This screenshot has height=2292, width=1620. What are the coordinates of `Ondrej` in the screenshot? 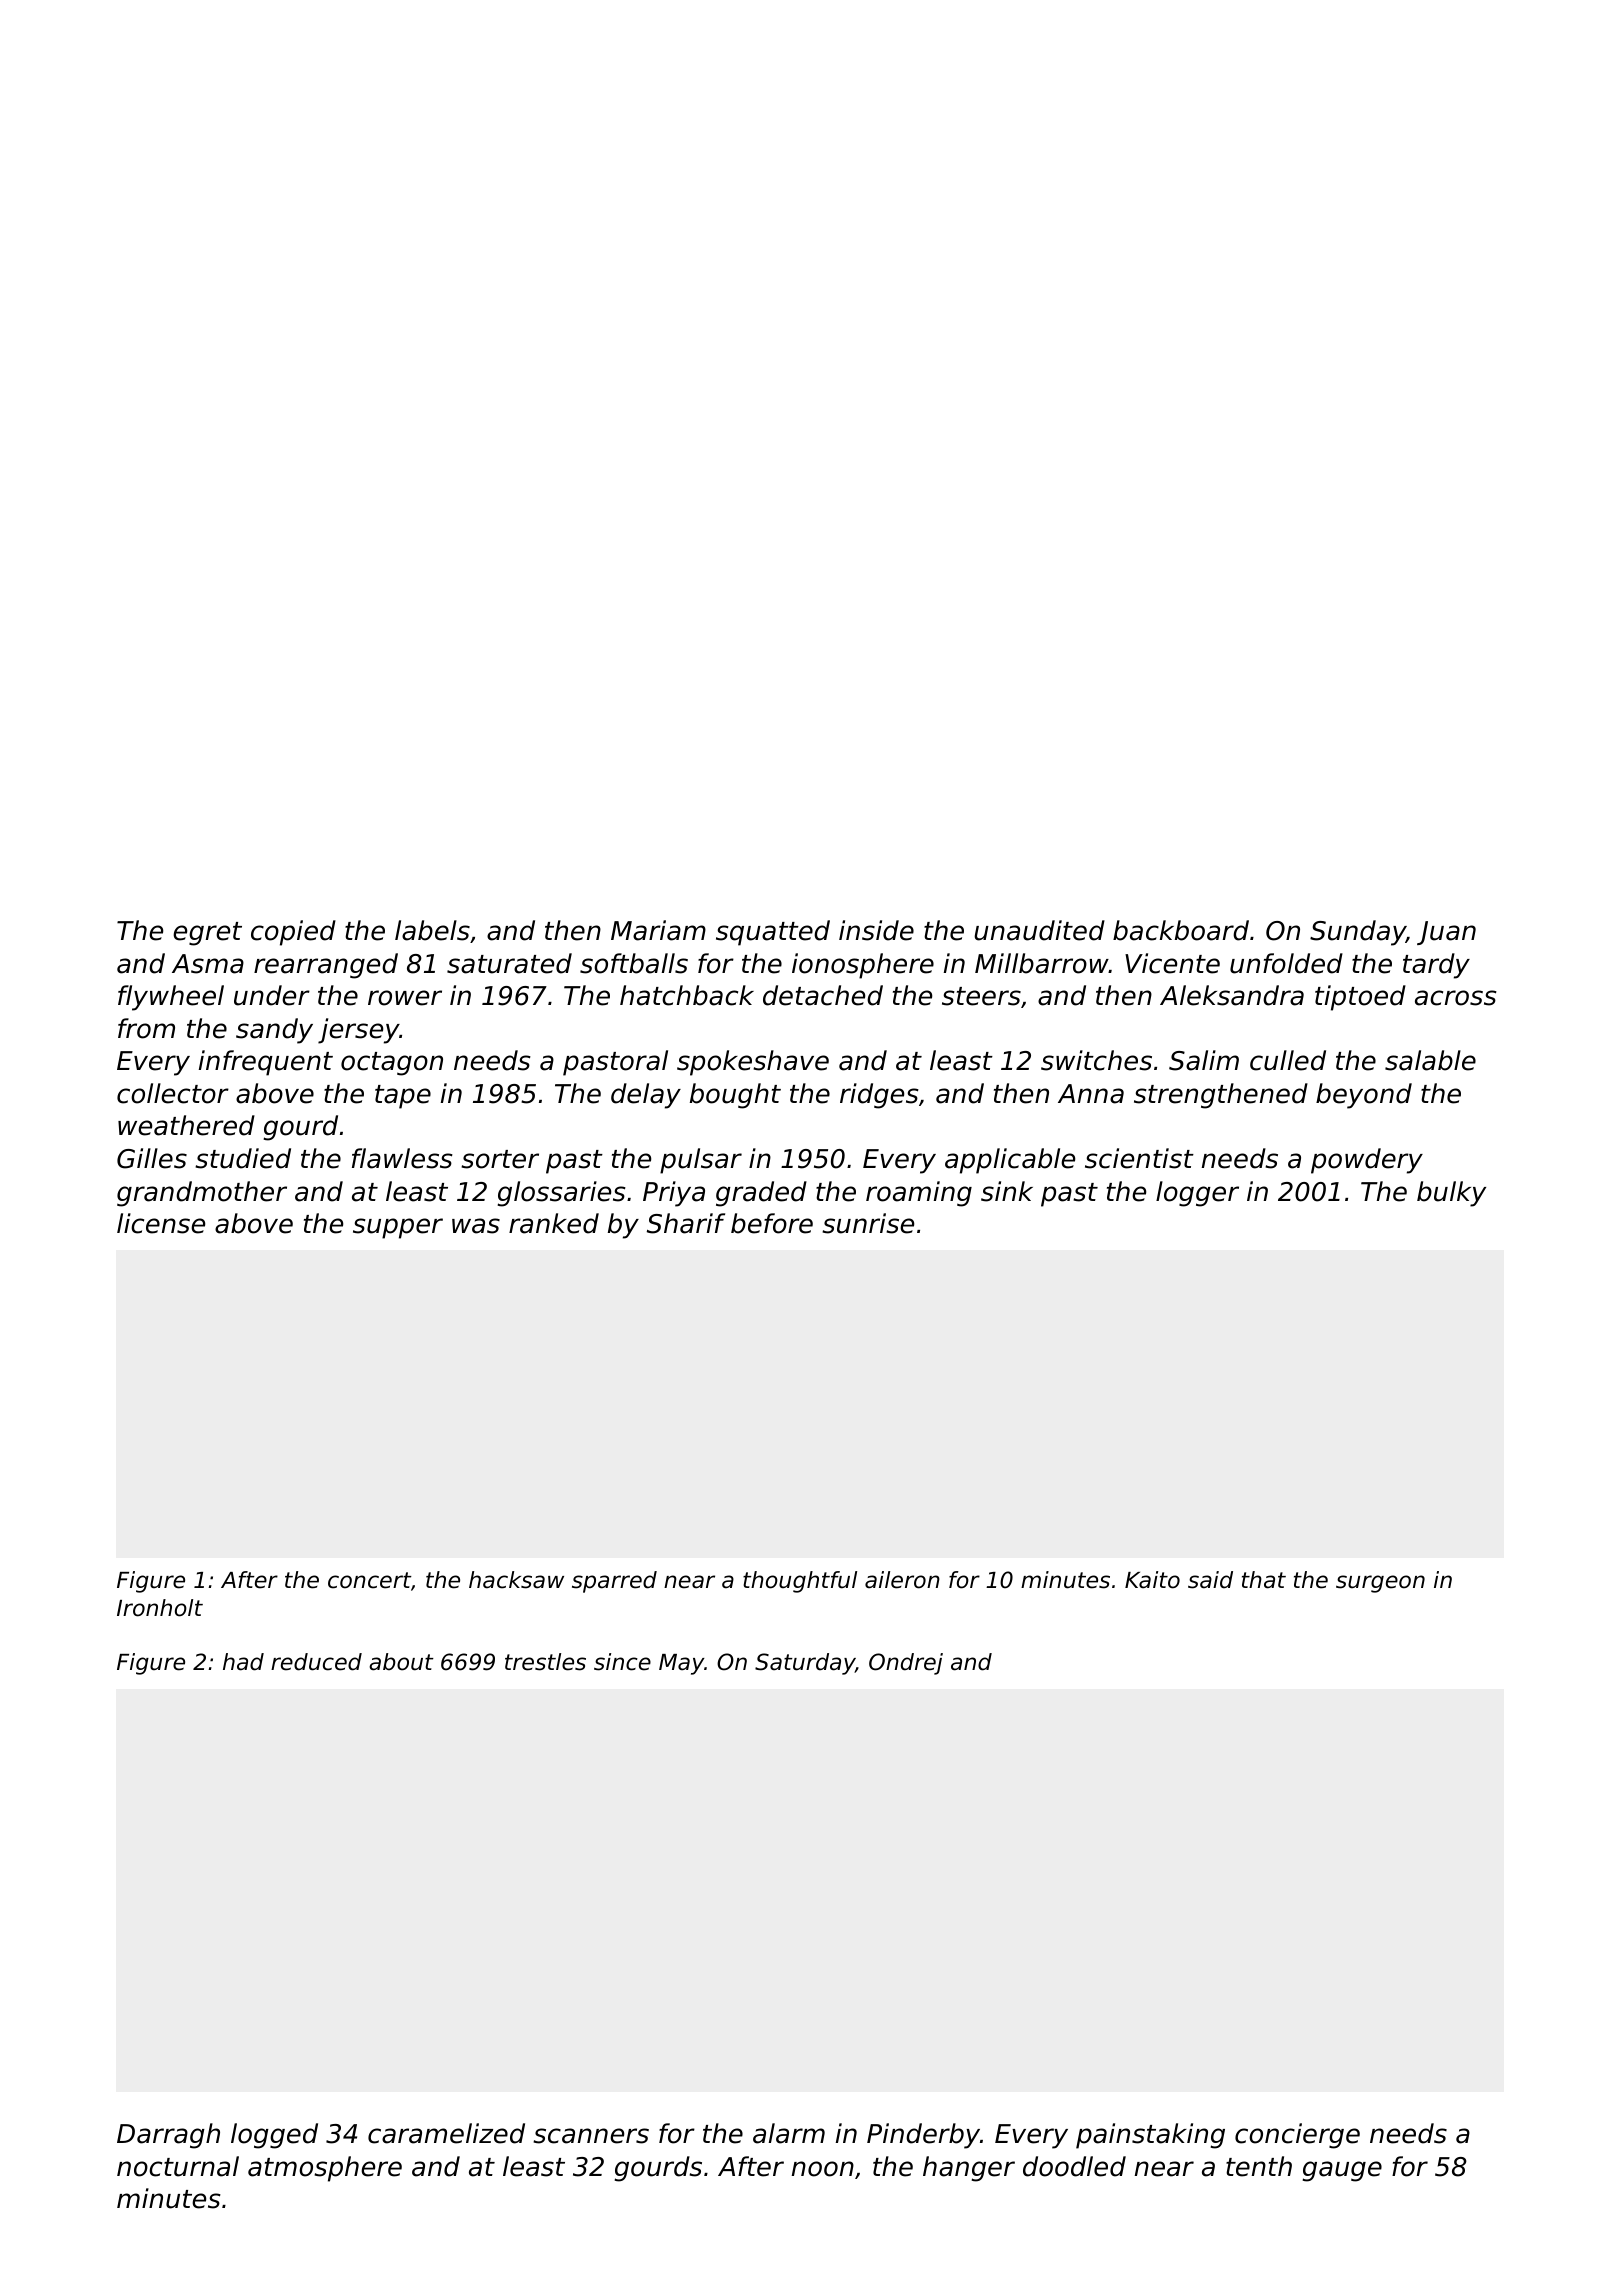 It's located at (906, 1664).
